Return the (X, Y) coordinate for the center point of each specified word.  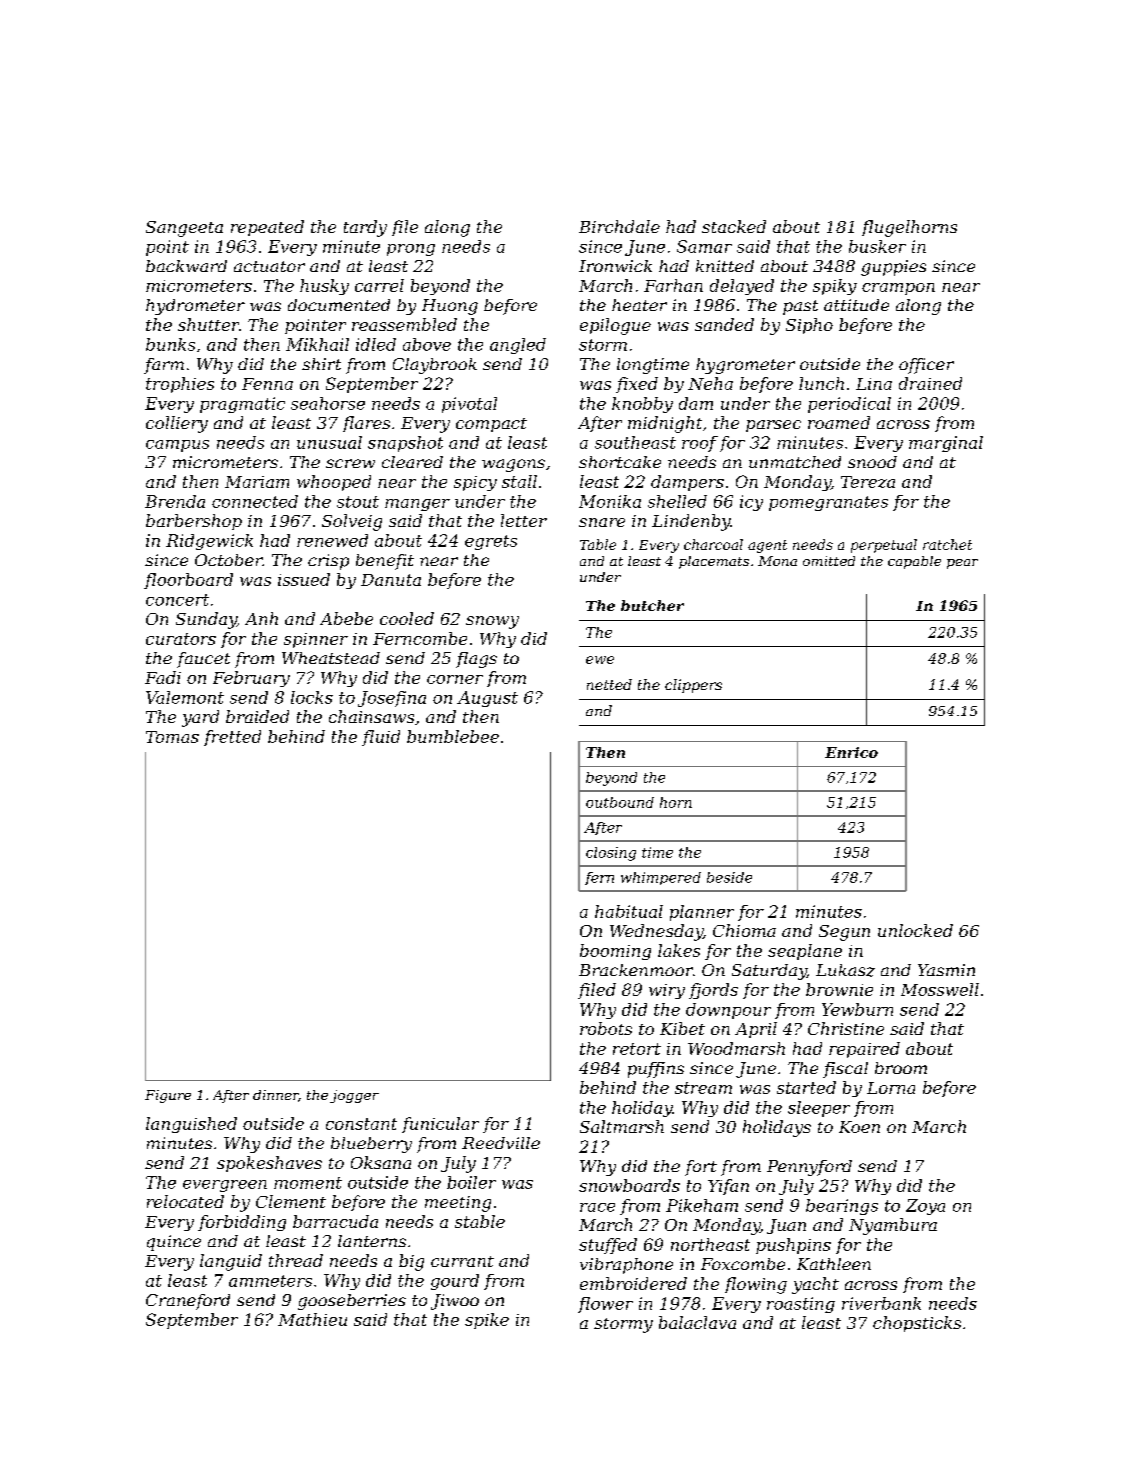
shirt (321, 364)
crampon (898, 289)
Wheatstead (331, 658)
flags (476, 660)
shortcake (620, 462)
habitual (629, 911)
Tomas (172, 737)
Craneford (188, 1302)
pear (962, 564)
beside (729, 877)
